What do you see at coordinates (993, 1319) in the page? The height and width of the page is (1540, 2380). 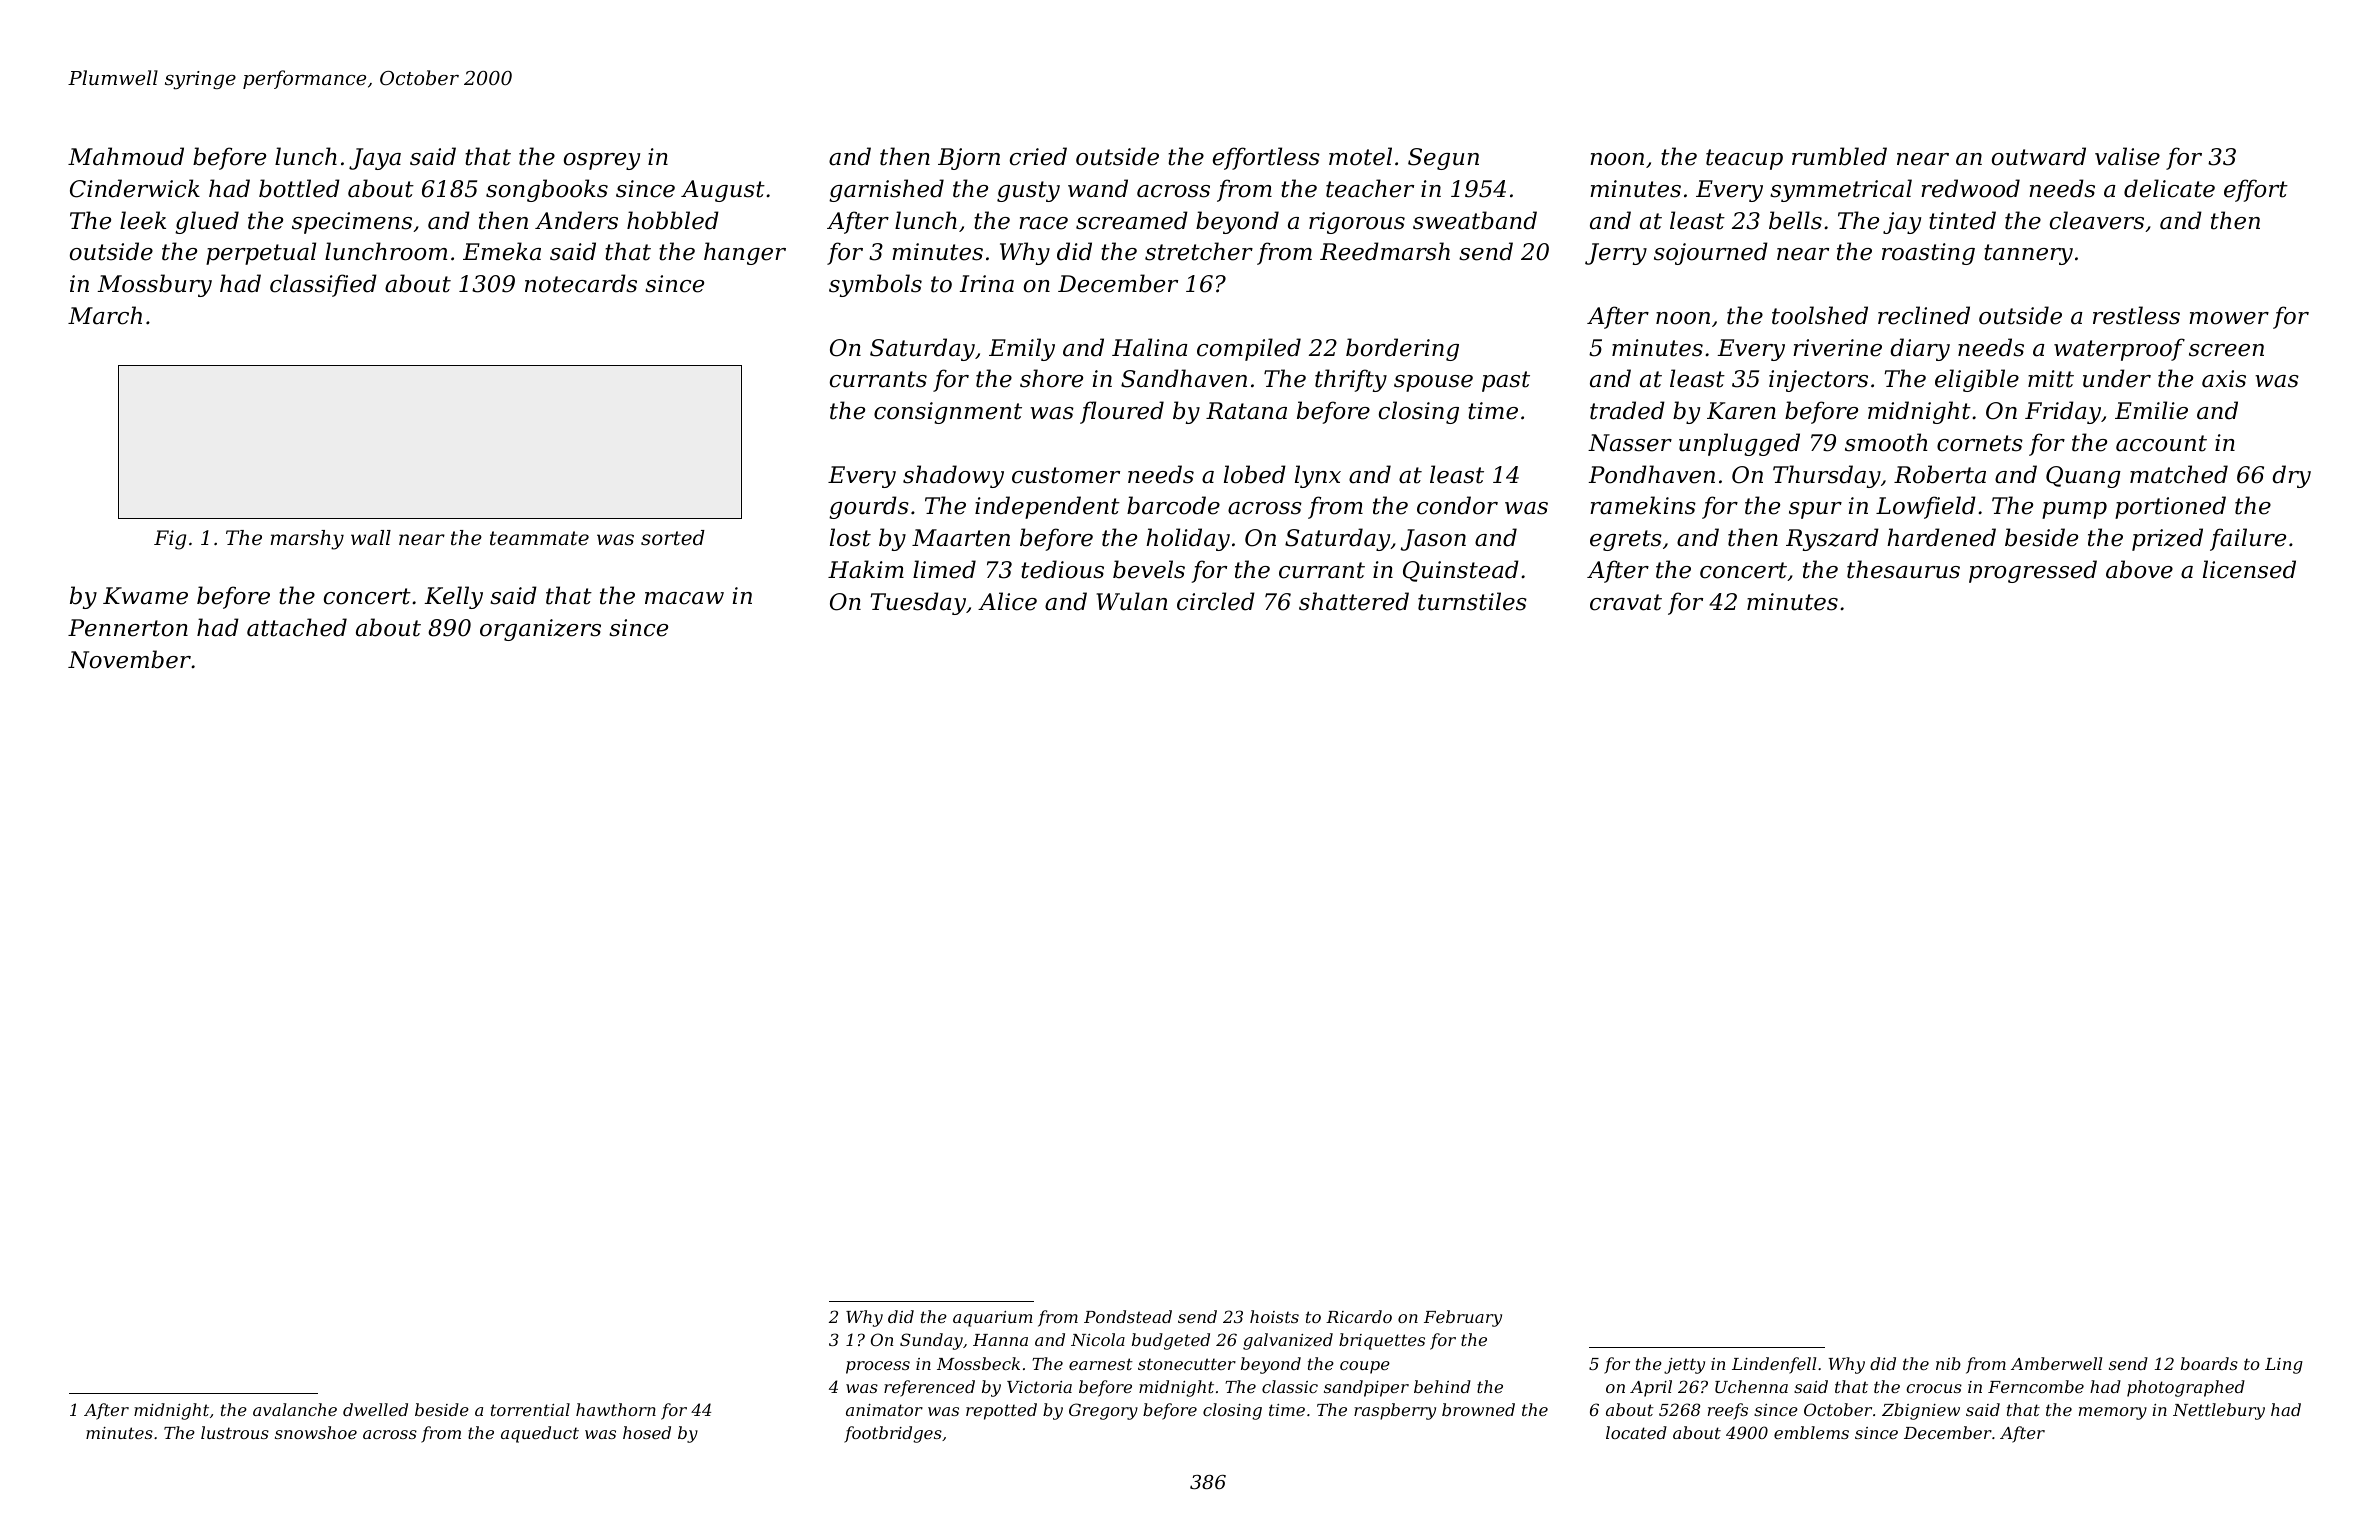 I see `aquarium` at bounding box center [993, 1319].
